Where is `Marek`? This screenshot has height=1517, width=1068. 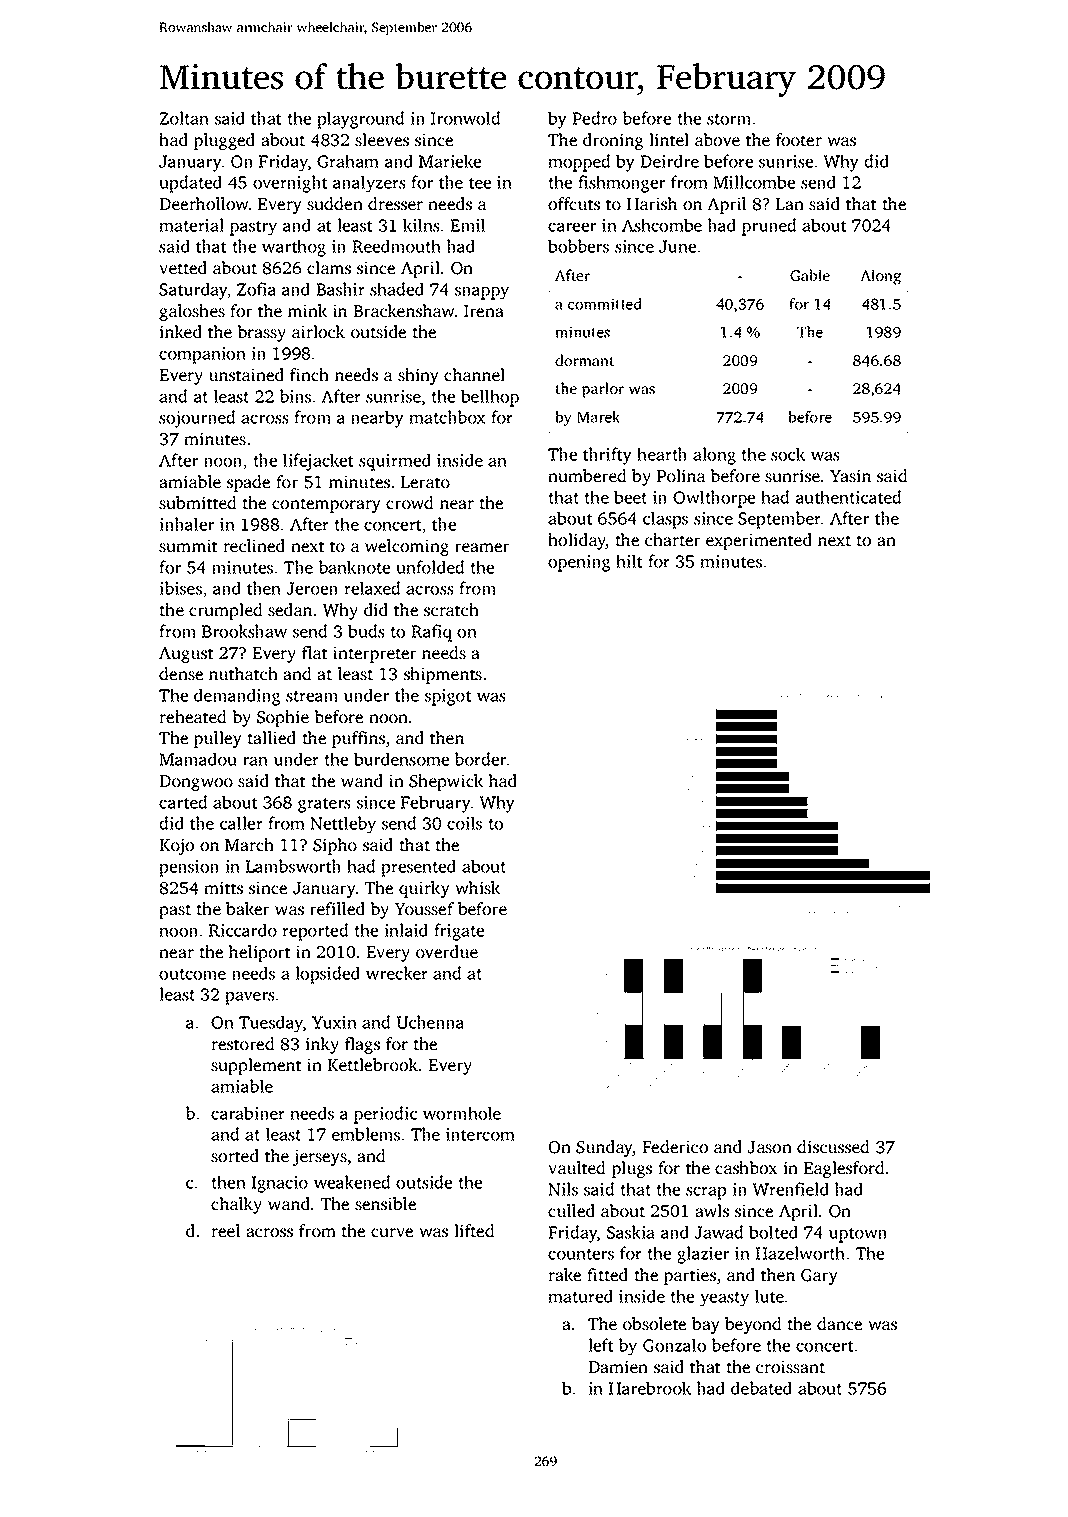 Marek is located at coordinates (598, 417).
